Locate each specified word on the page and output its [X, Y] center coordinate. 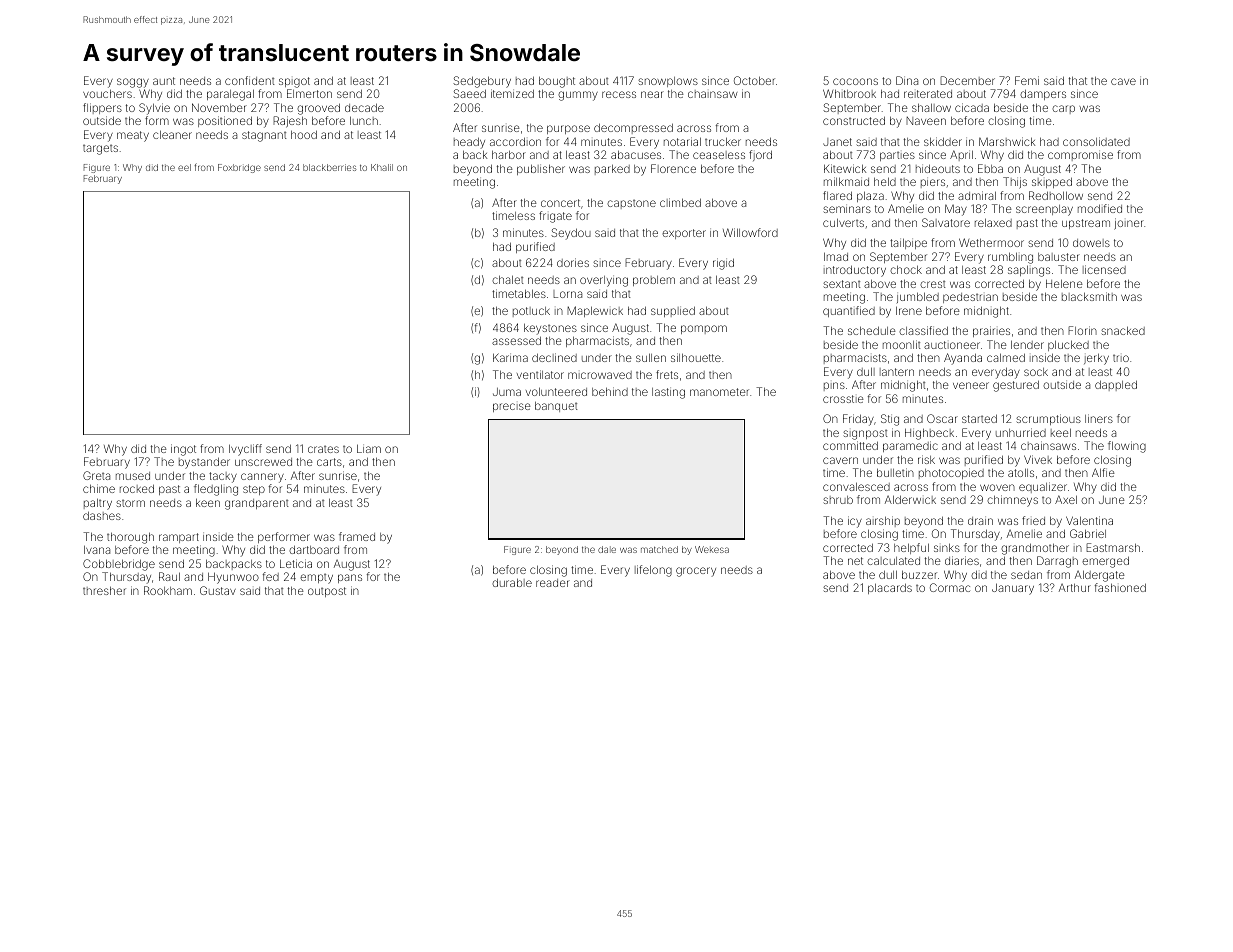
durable [512, 582]
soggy [133, 83]
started [979, 418]
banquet [556, 406]
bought [557, 82]
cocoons [855, 81]
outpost [327, 592]
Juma [507, 392]
